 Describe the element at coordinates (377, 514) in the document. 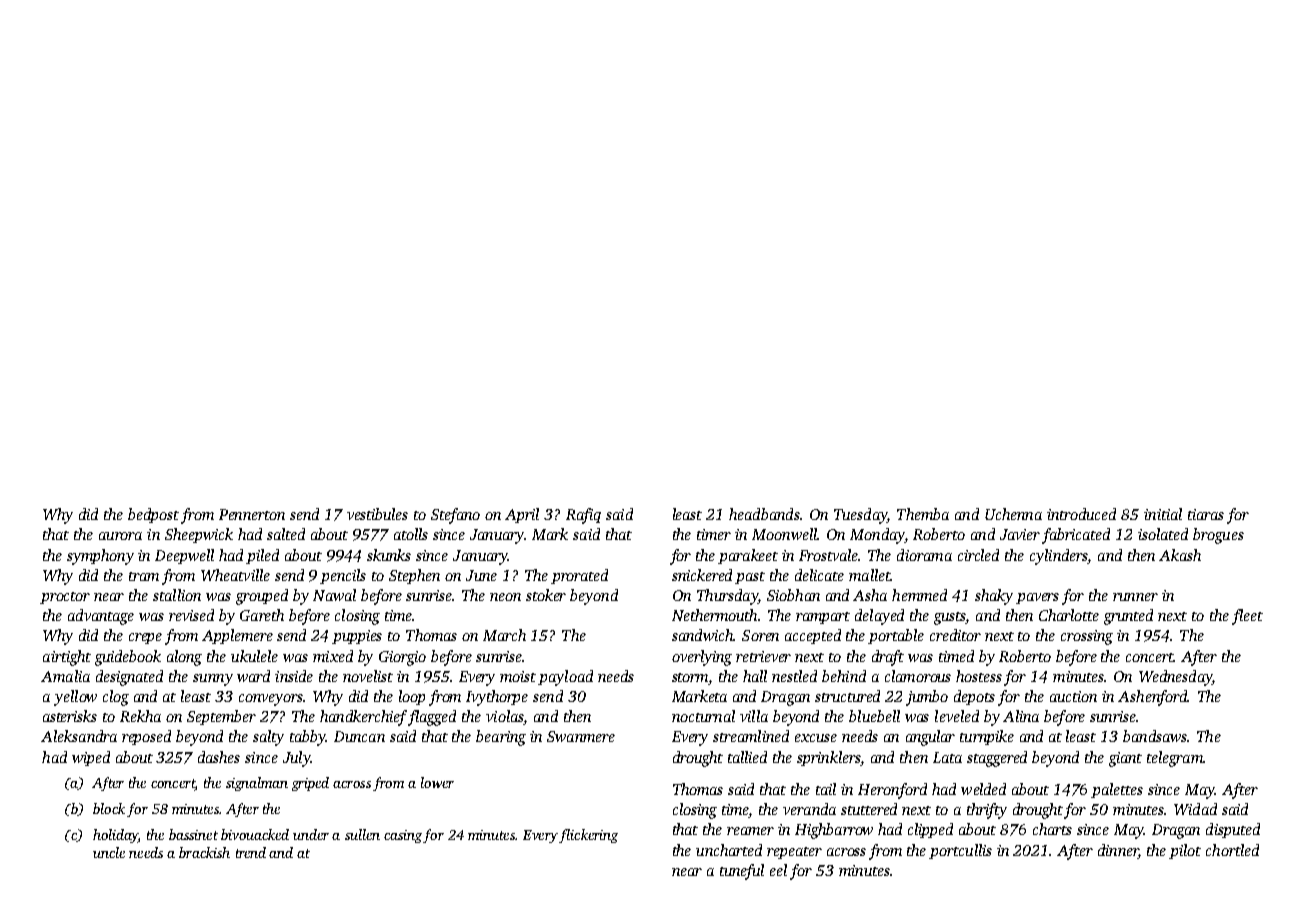

I see `vestibules` at that location.
